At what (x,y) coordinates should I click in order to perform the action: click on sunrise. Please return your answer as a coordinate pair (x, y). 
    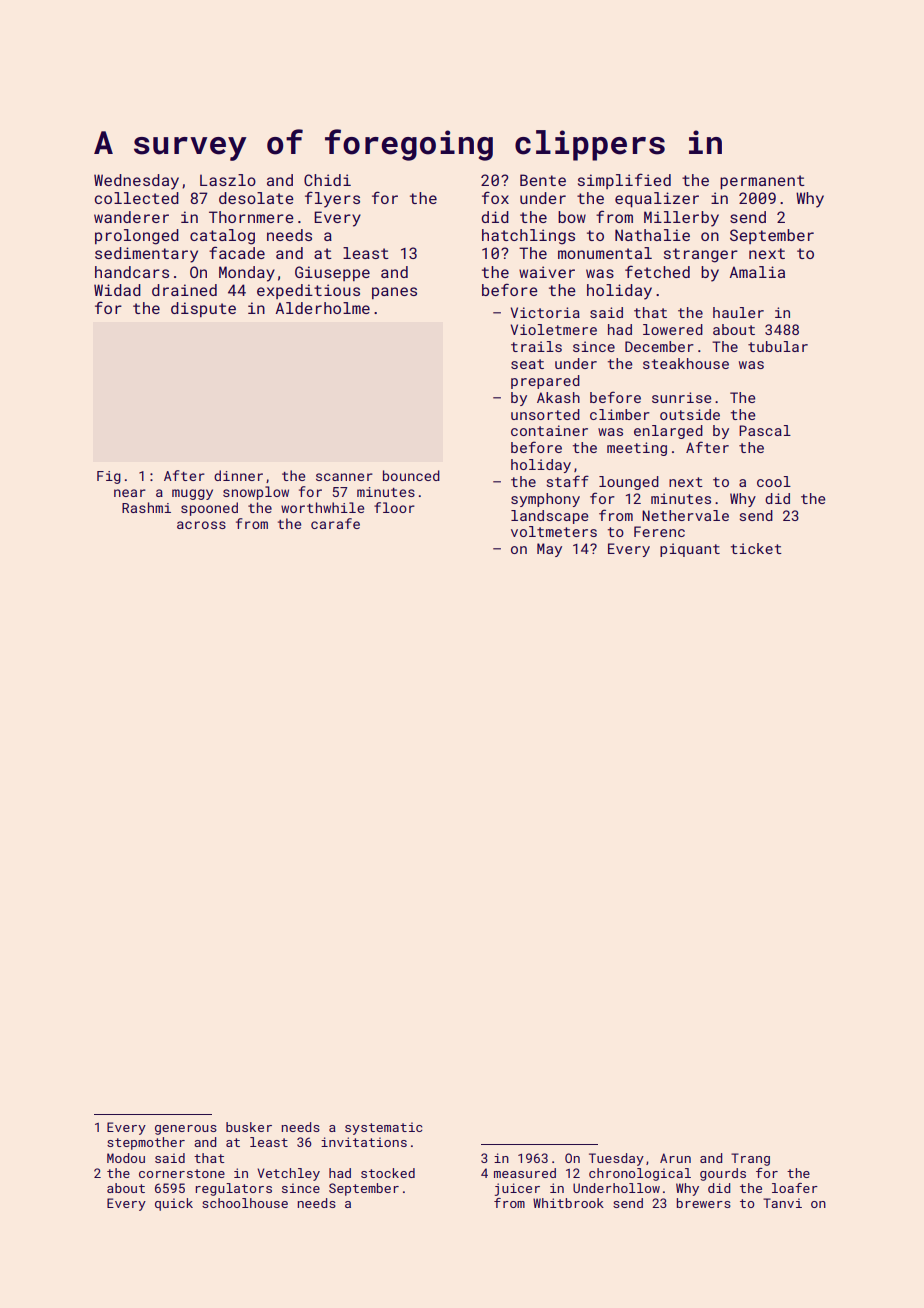
    Looking at the image, I should click on (682, 397).
